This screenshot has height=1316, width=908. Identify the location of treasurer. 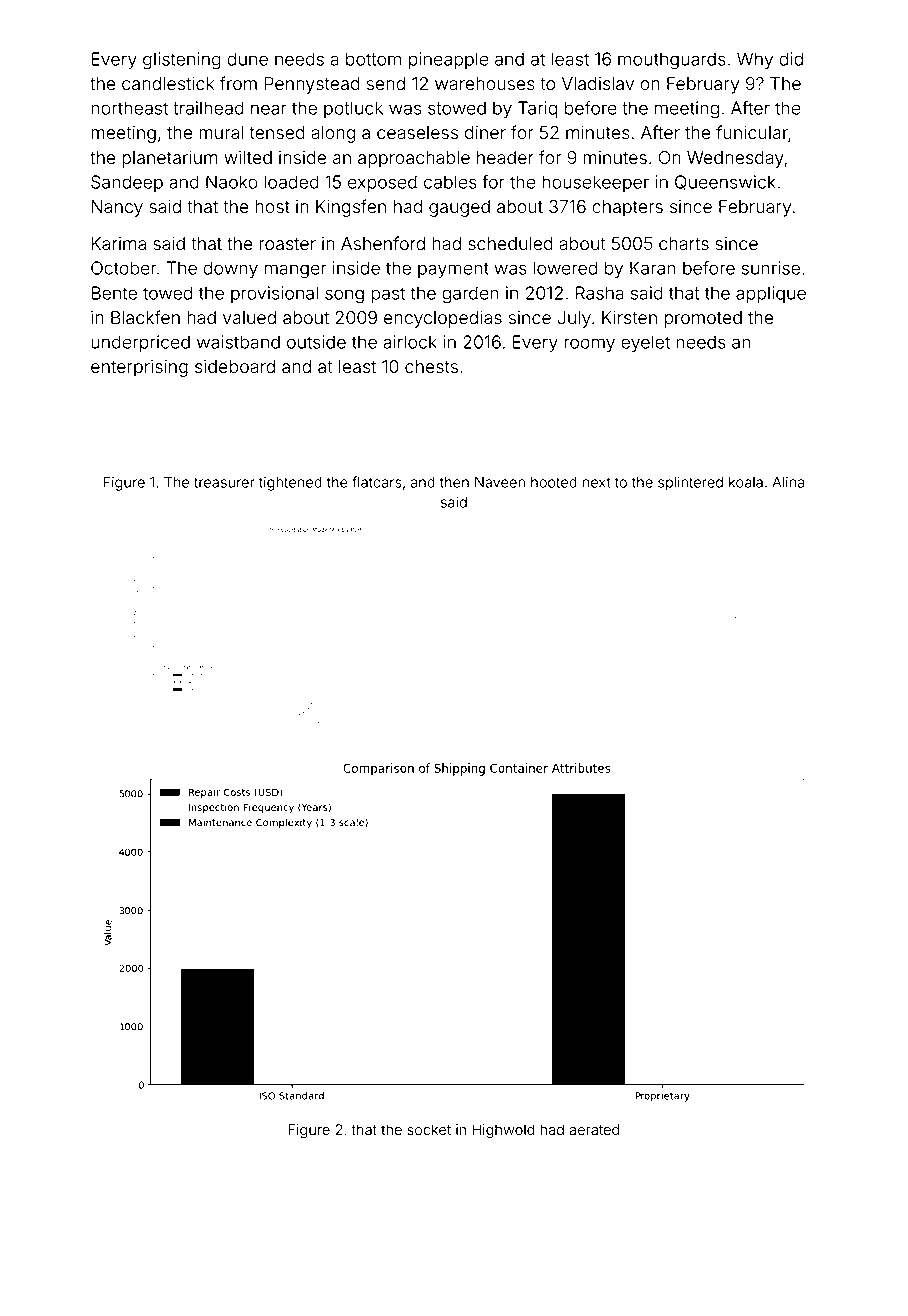
(224, 482).
